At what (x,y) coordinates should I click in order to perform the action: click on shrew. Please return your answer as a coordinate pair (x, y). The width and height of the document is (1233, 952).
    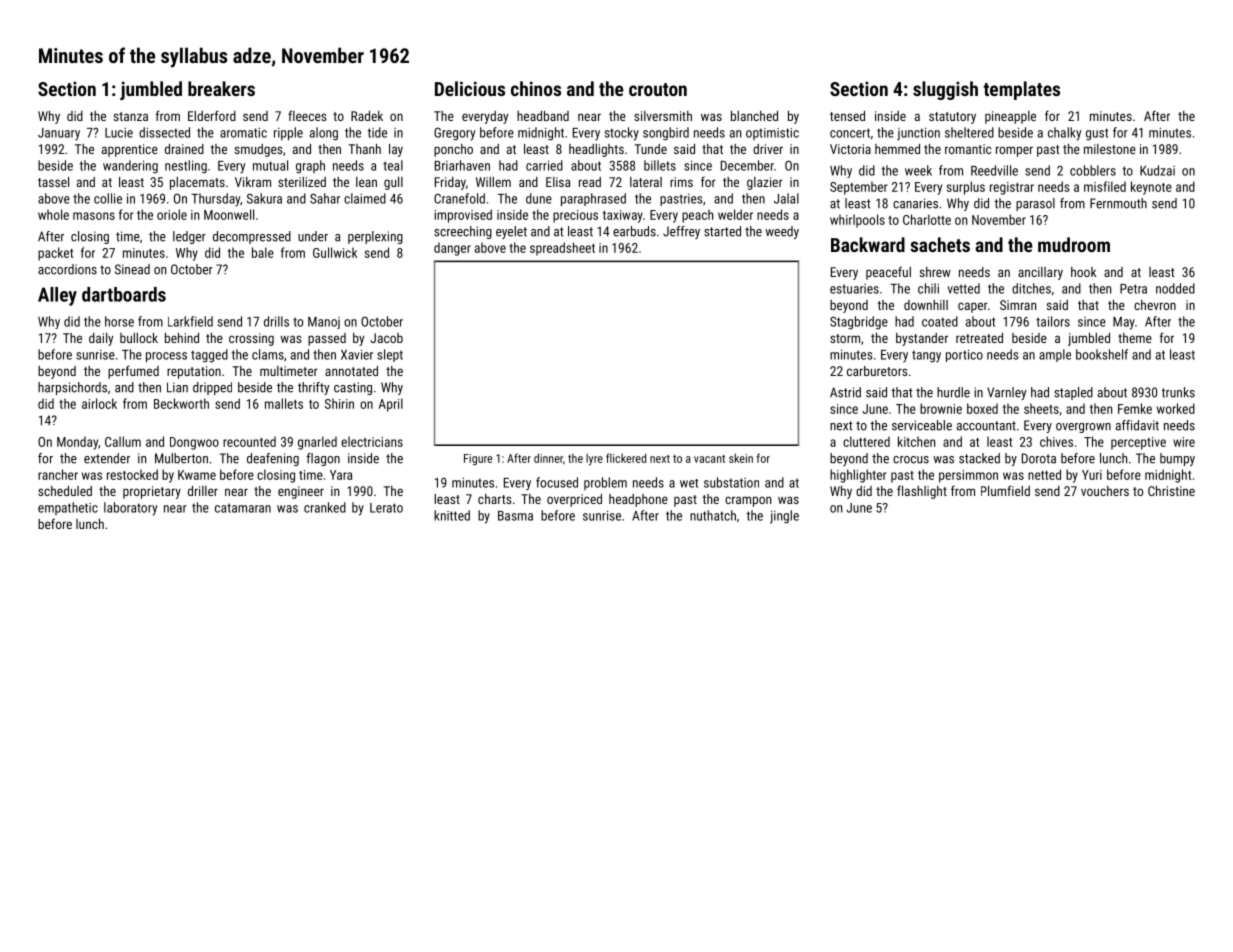
    Looking at the image, I should click on (935, 272).
